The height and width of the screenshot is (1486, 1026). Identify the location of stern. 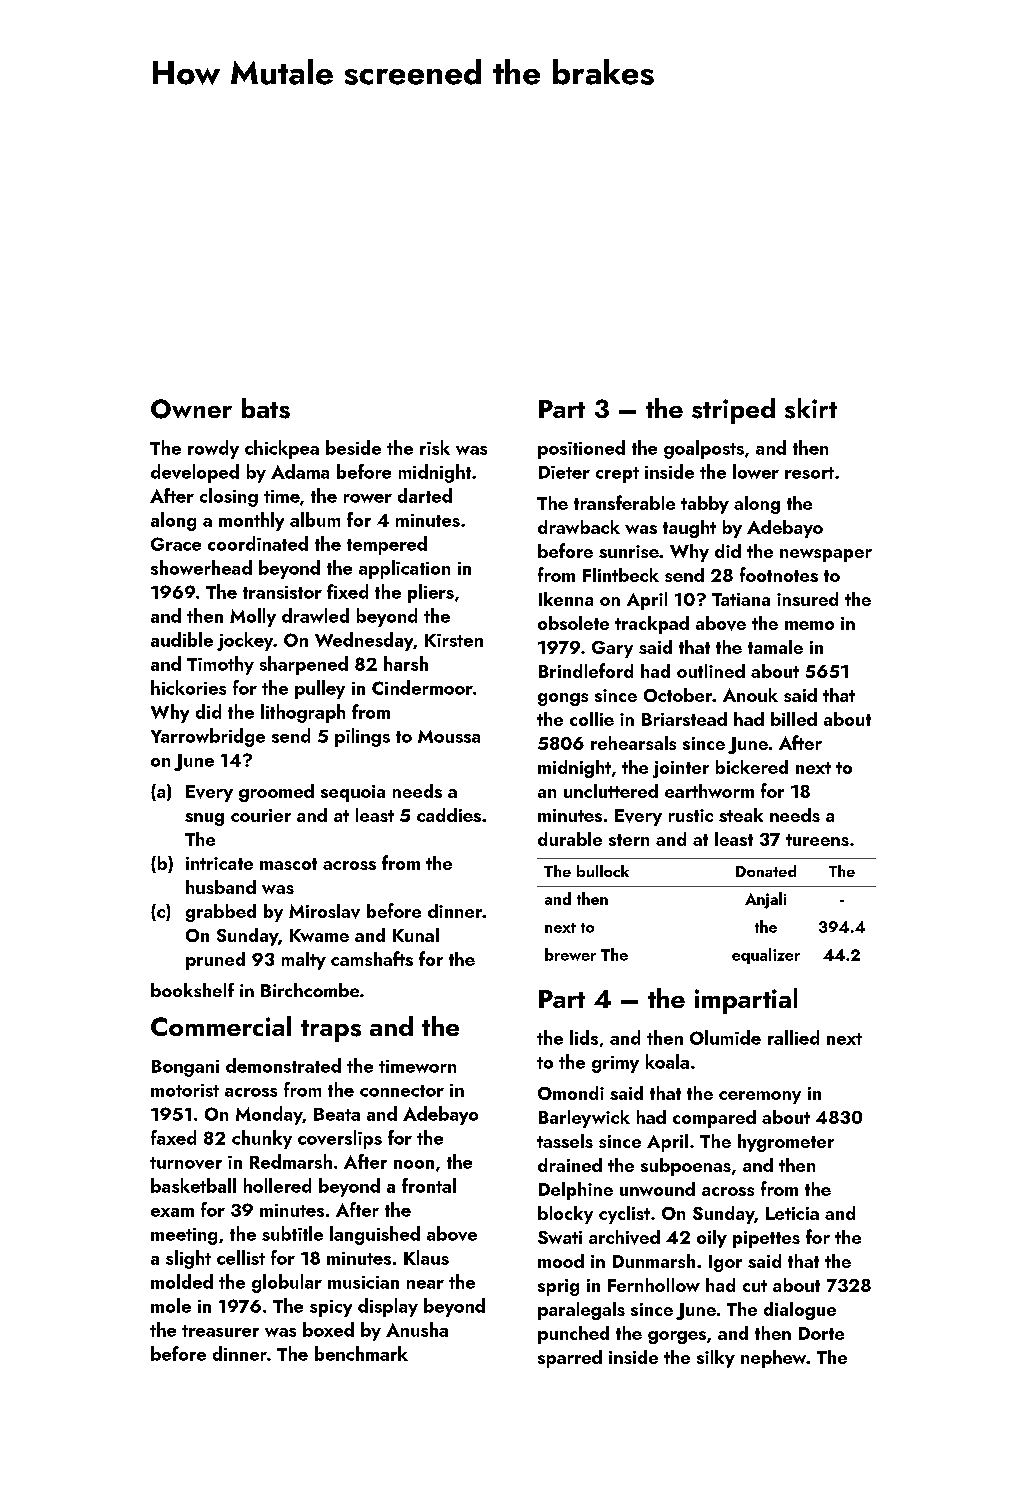
(629, 840).
